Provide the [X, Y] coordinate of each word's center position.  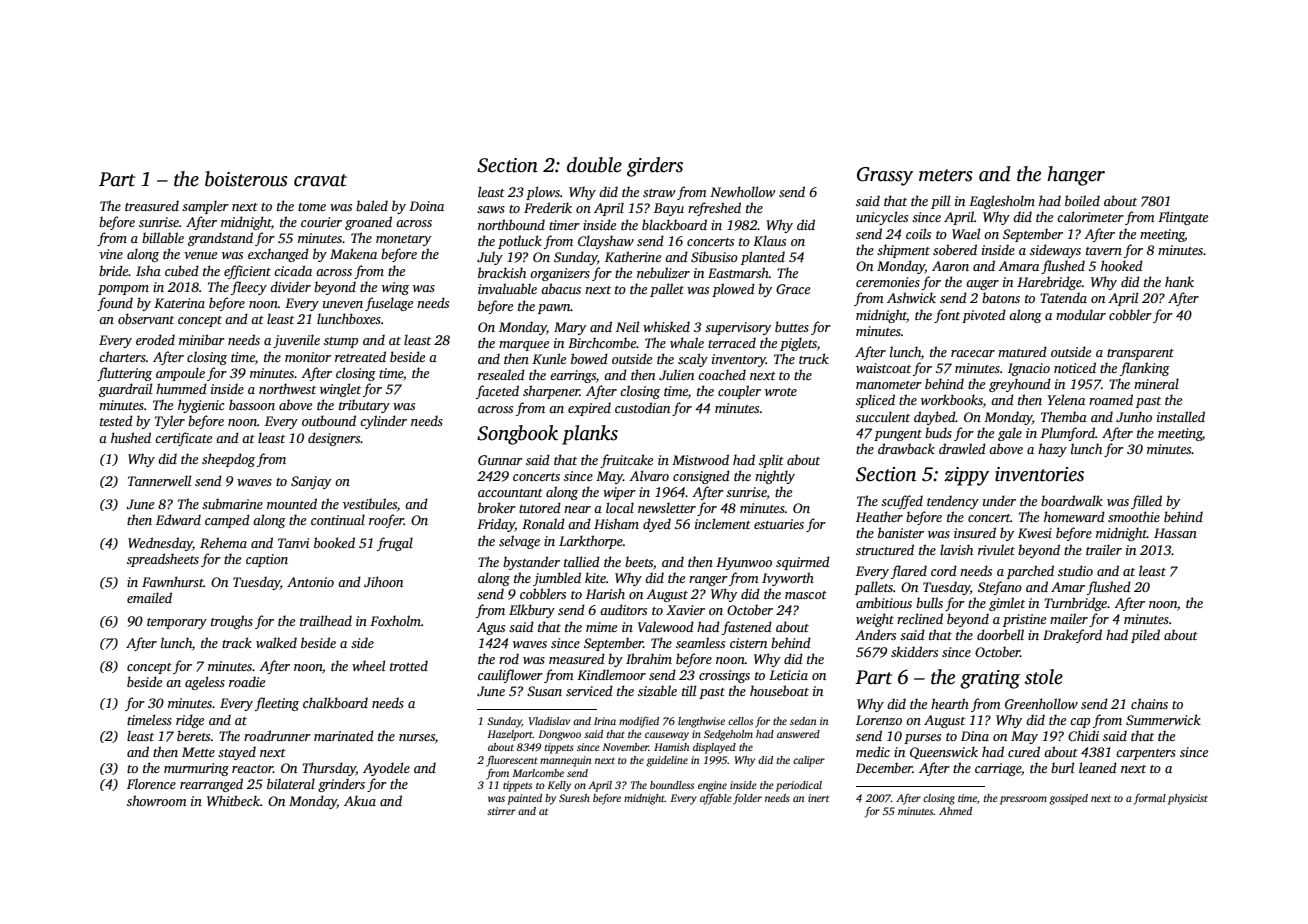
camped [227, 521]
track [237, 642]
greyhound [1020, 385]
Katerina [179, 303]
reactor [252, 769]
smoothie [1134, 516]
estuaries [779, 524]
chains [1149, 703]
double [594, 165]
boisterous [246, 179]
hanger [1076, 176]
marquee [524, 346]
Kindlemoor [611, 674]
